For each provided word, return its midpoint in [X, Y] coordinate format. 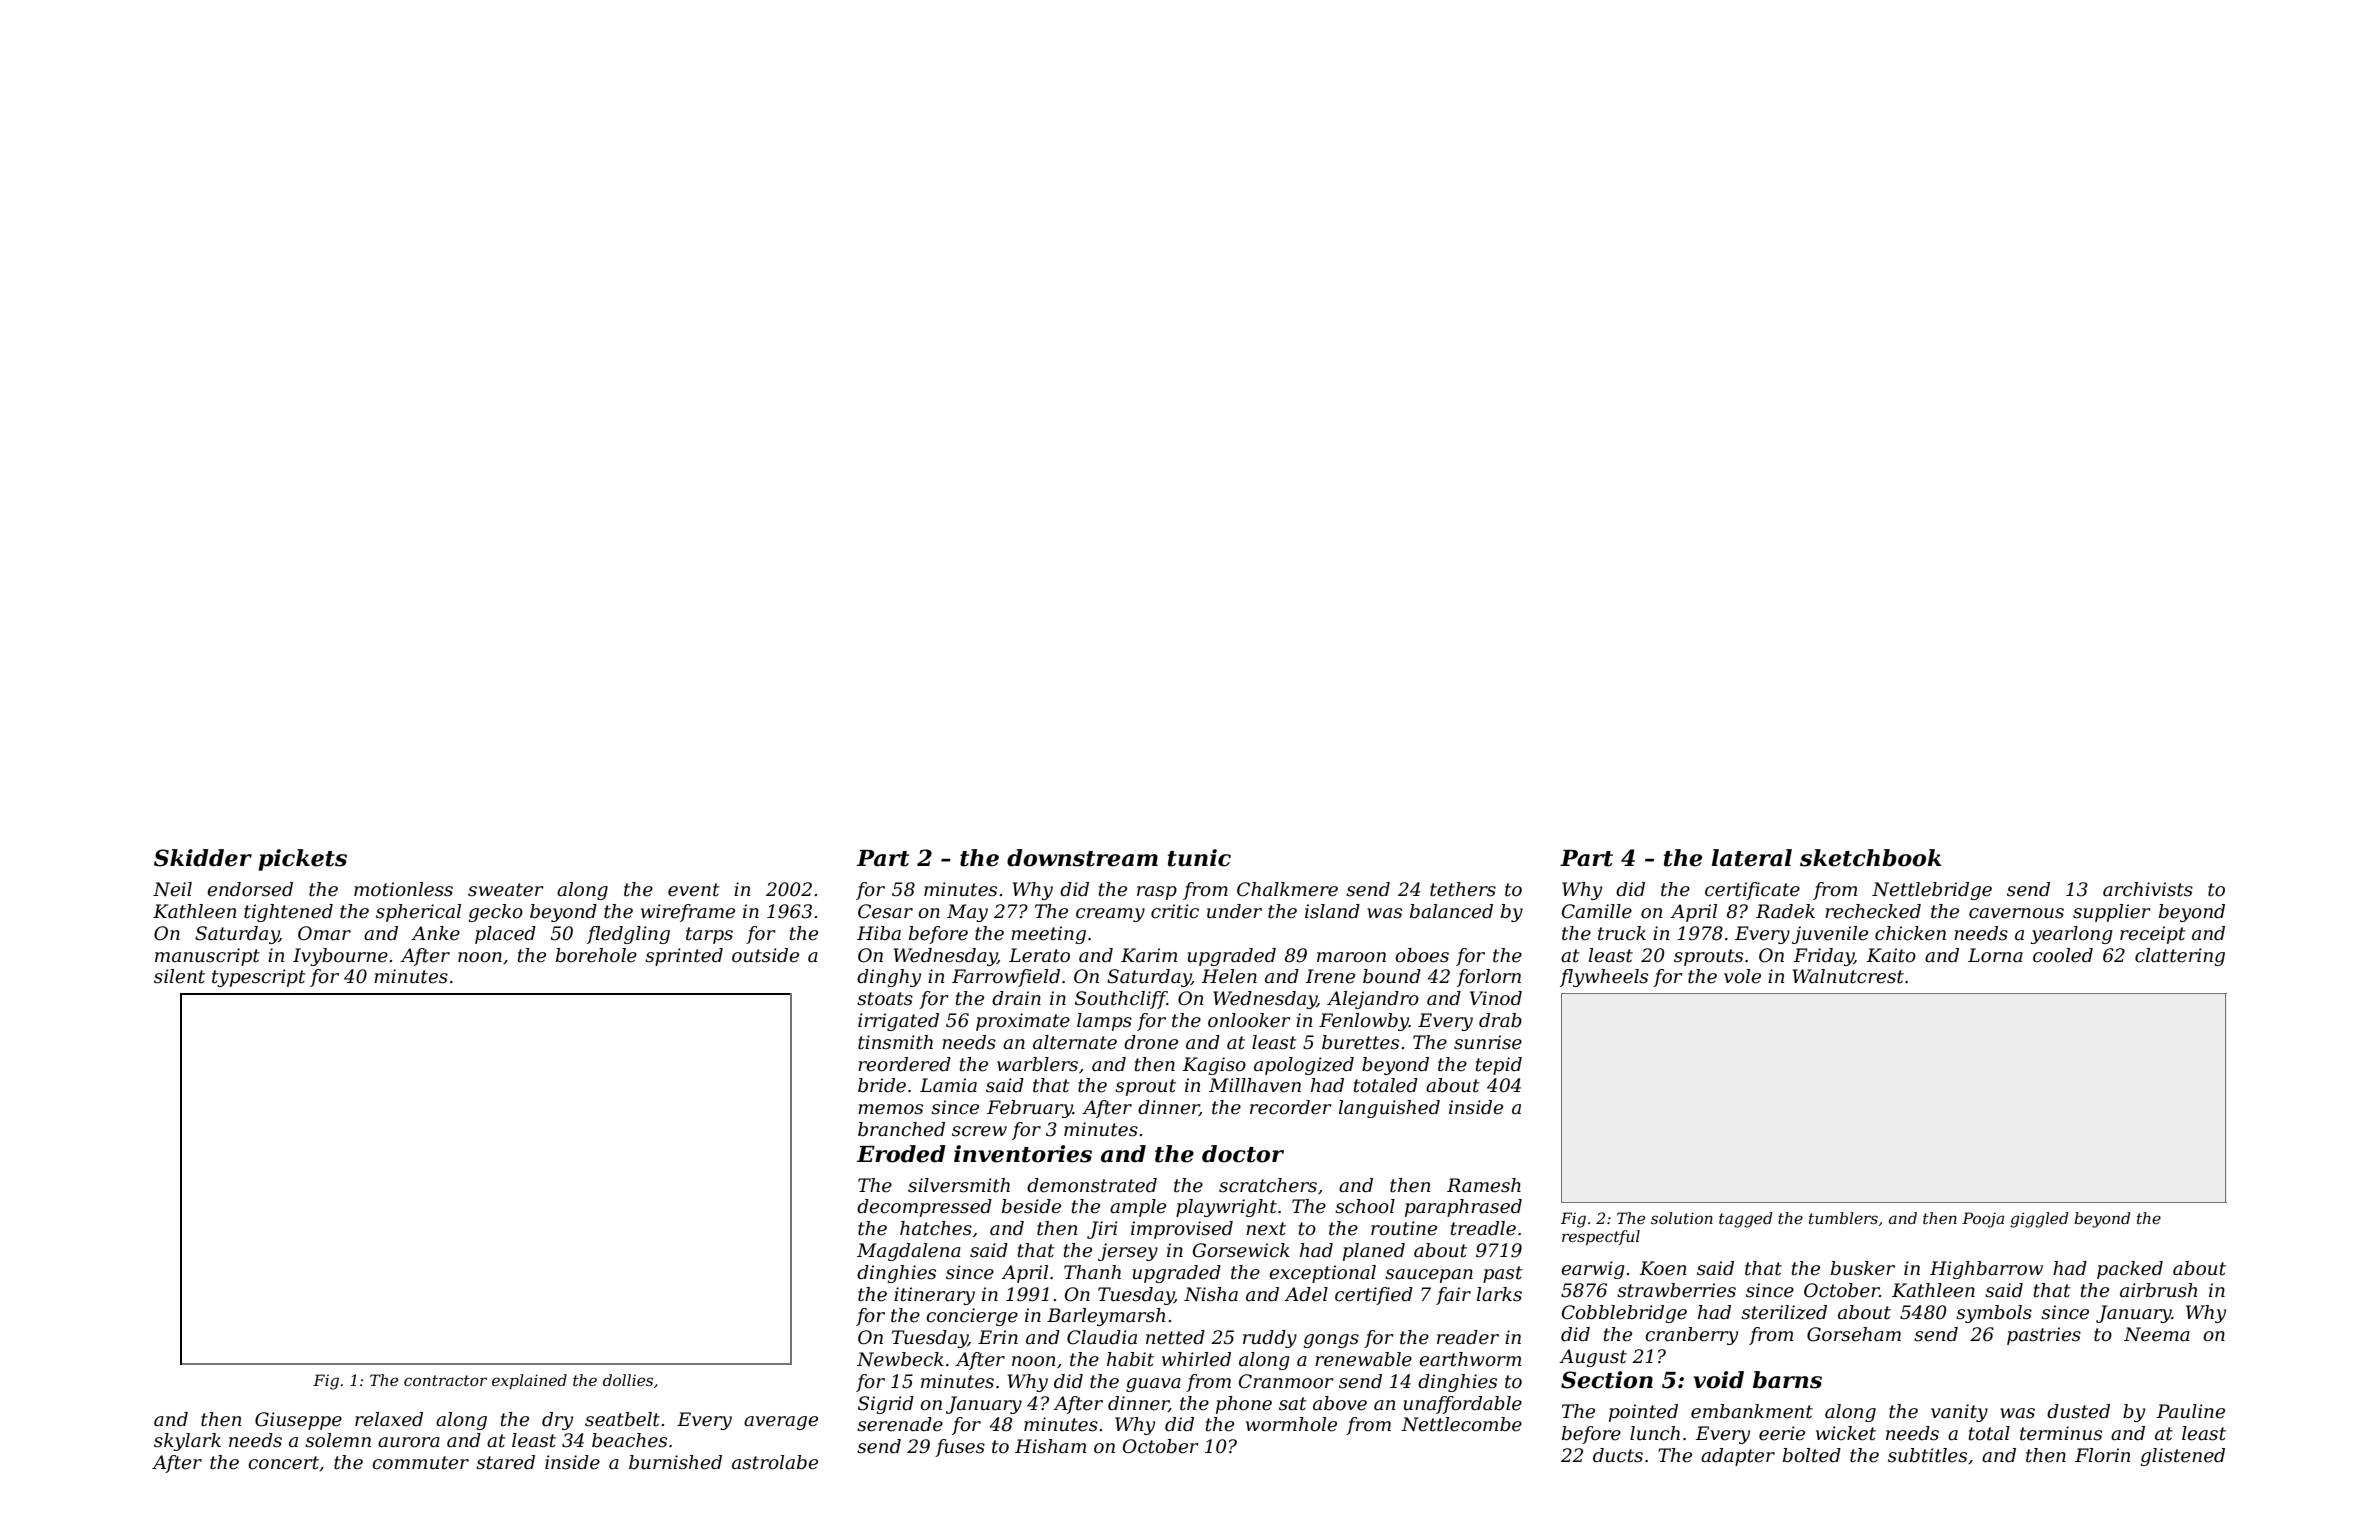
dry [557, 1421]
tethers [1463, 889]
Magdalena [909, 1252]
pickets [302, 860]
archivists [2148, 889]
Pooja [1983, 1220]
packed [2130, 1270]
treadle [1483, 1228]
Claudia [1102, 1337]
